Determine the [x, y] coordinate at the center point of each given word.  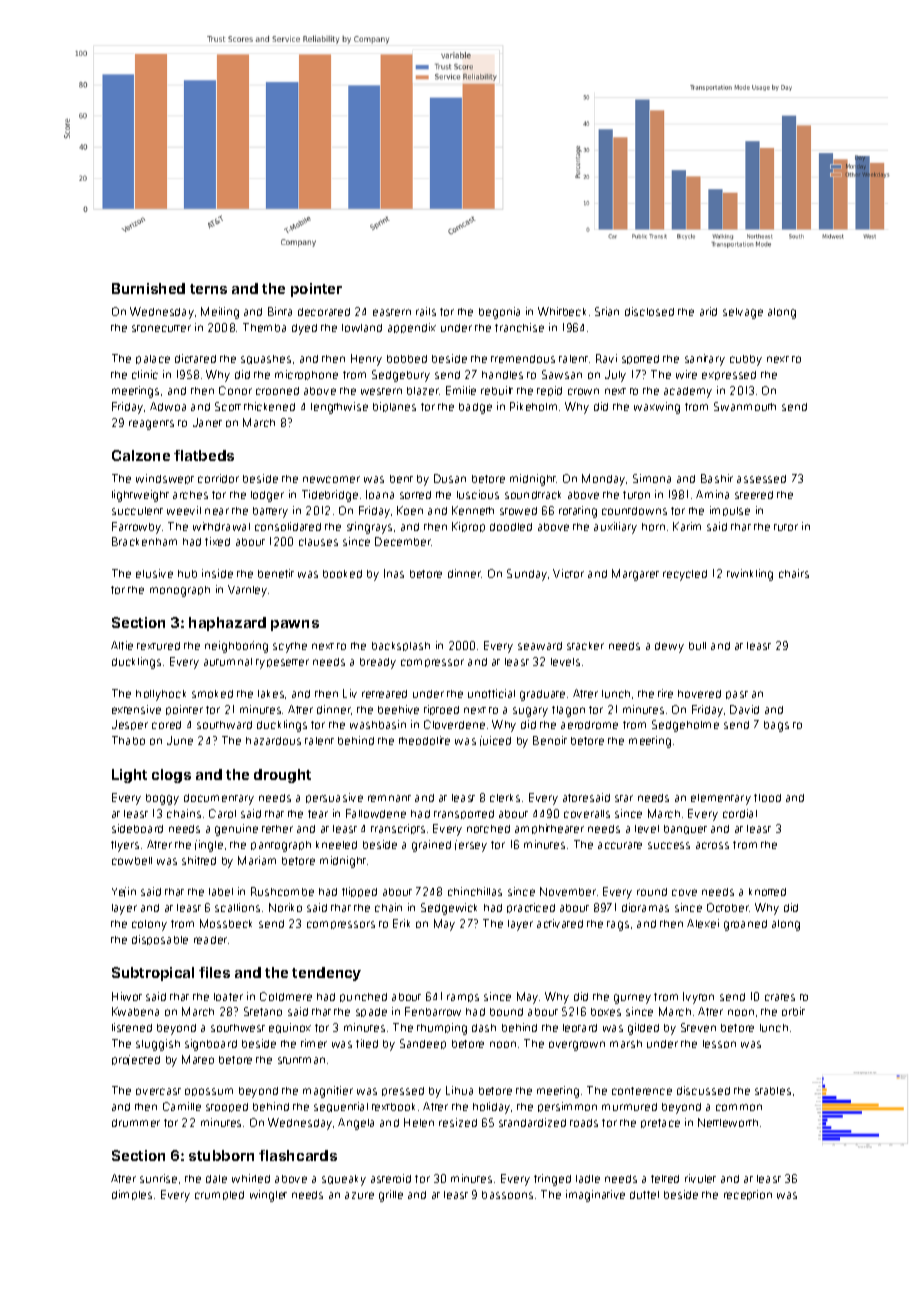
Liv [350, 693]
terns [208, 289]
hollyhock [161, 695]
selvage [743, 313]
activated [560, 923]
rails [426, 311]
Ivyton [698, 998]
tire [665, 693]
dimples [132, 1195]
